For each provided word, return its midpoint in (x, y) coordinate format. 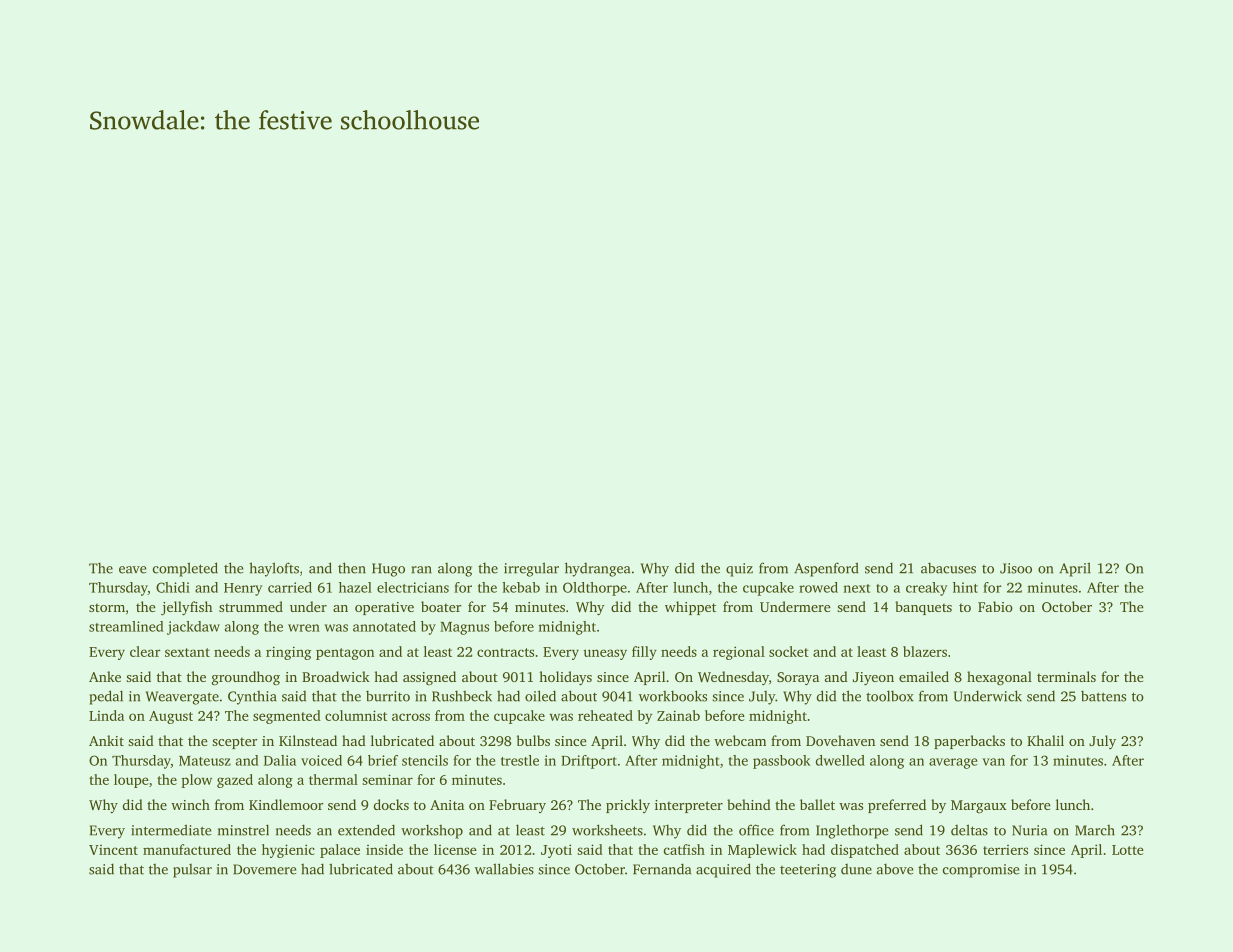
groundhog (246, 678)
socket (789, 651)
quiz (739, 570)
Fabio (995, 606)
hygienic (288, 851)
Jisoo (1016, 568)
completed (185, 569)
